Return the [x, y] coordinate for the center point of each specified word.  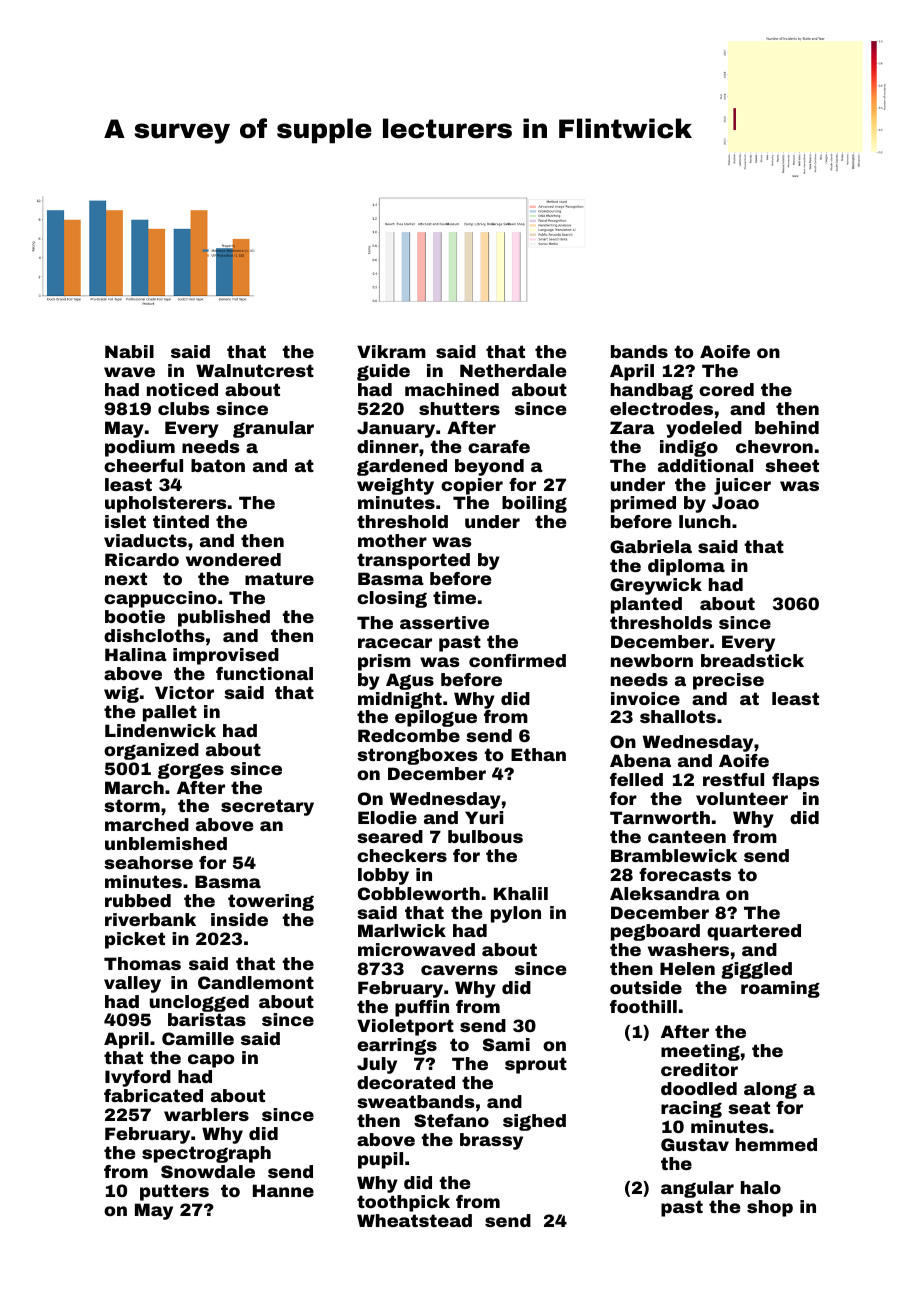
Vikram [391, 351]
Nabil [129, 351]
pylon [516, 914]
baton [218, 465]
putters [174, 1192]
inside [239, 919]
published [224, 618]
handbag [652, 391]
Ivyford [138, 1078]
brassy [491, 1141]
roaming [780, 989]
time [454, 597]
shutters [459, 408]
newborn [652, 660]
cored [726, 389]
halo [761, 1187]
